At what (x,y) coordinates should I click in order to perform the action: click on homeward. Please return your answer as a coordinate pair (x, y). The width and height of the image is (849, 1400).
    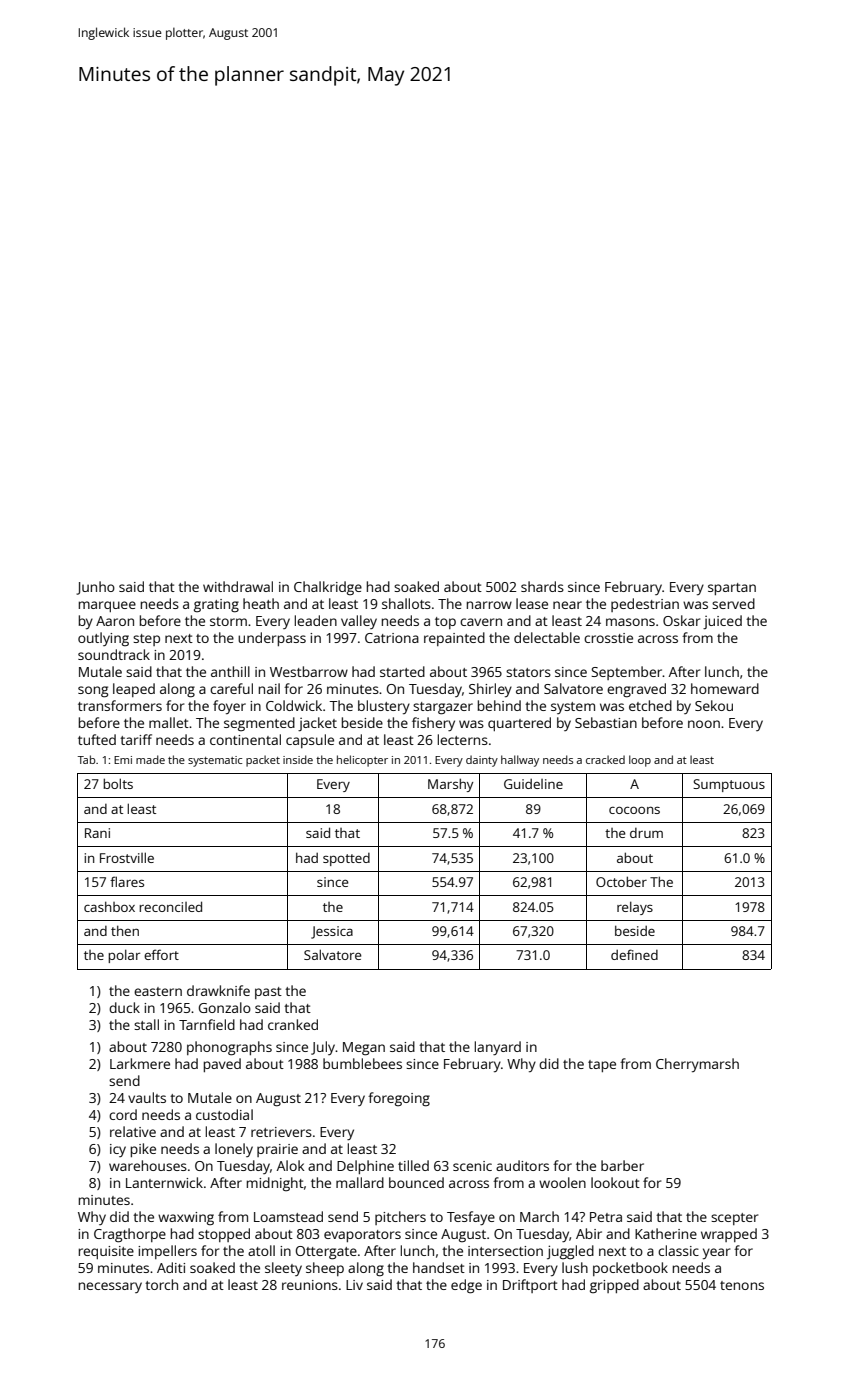
    Looking at the image, I should click on (725, 688).
